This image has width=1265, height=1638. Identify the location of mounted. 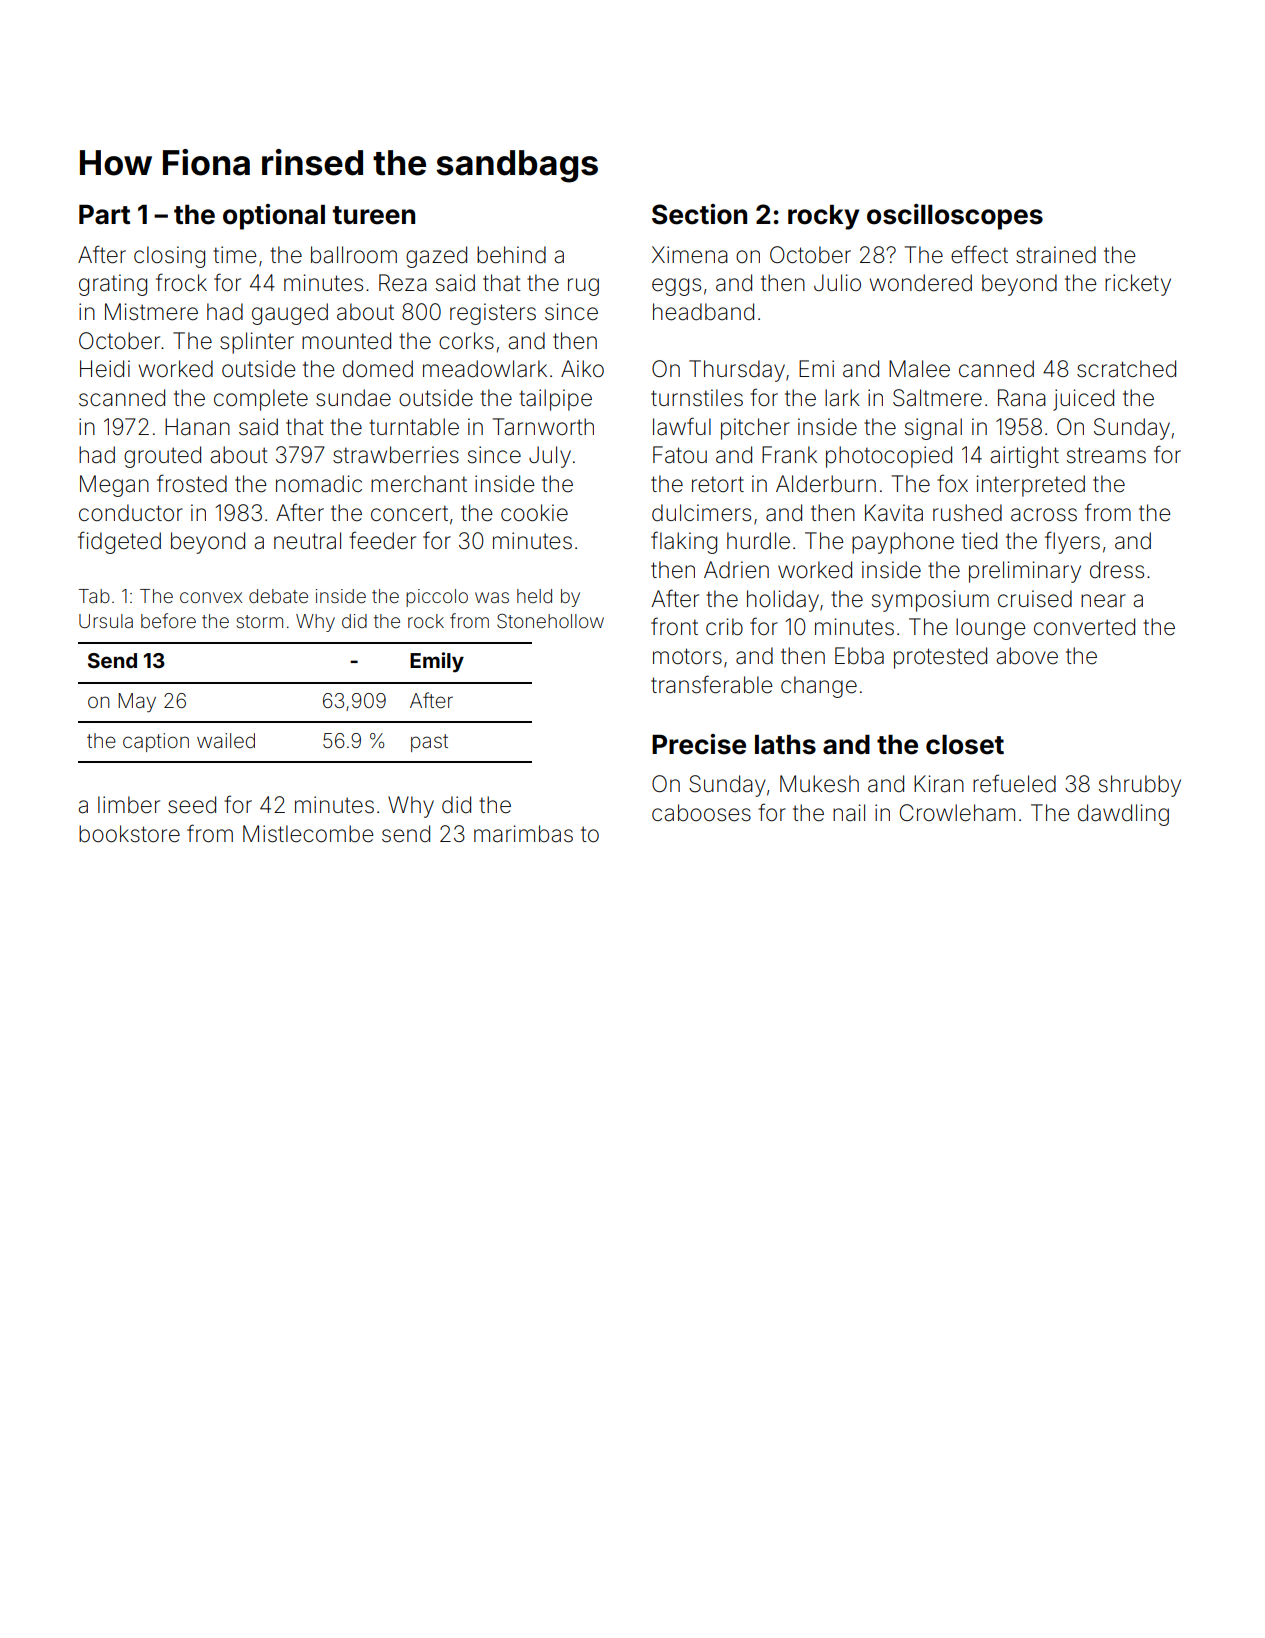
(346, 341).
